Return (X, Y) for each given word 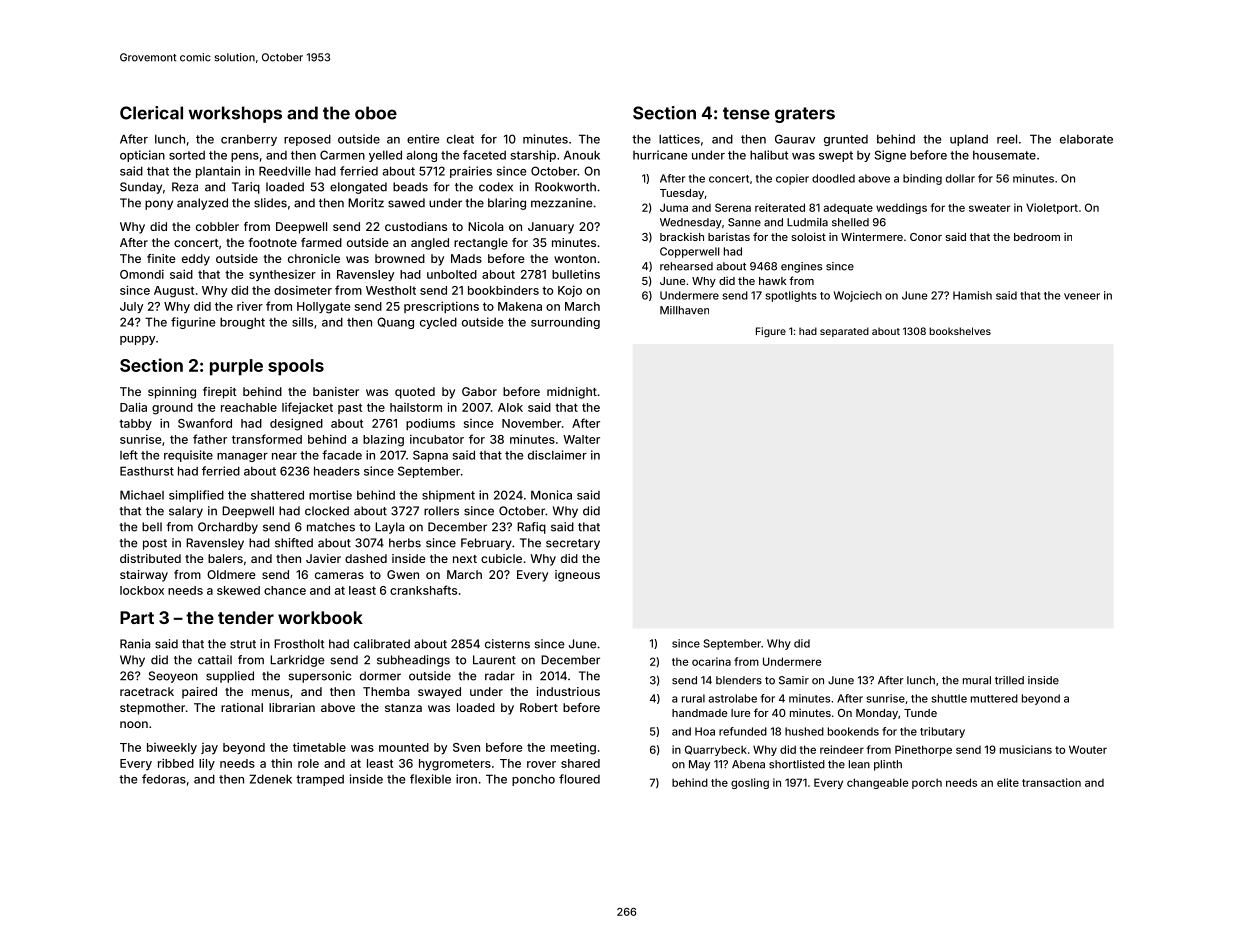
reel (1007, 139)
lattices (679, 139)
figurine (193, 323)
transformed (267, 439)
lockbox (142, 590)
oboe (376, 113)
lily (207, 764)
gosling (750, 783)
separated (844, 332)
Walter (581, 439)
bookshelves (960, 331)
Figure (771, 332)
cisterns (507, 644)
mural (977, 680)
